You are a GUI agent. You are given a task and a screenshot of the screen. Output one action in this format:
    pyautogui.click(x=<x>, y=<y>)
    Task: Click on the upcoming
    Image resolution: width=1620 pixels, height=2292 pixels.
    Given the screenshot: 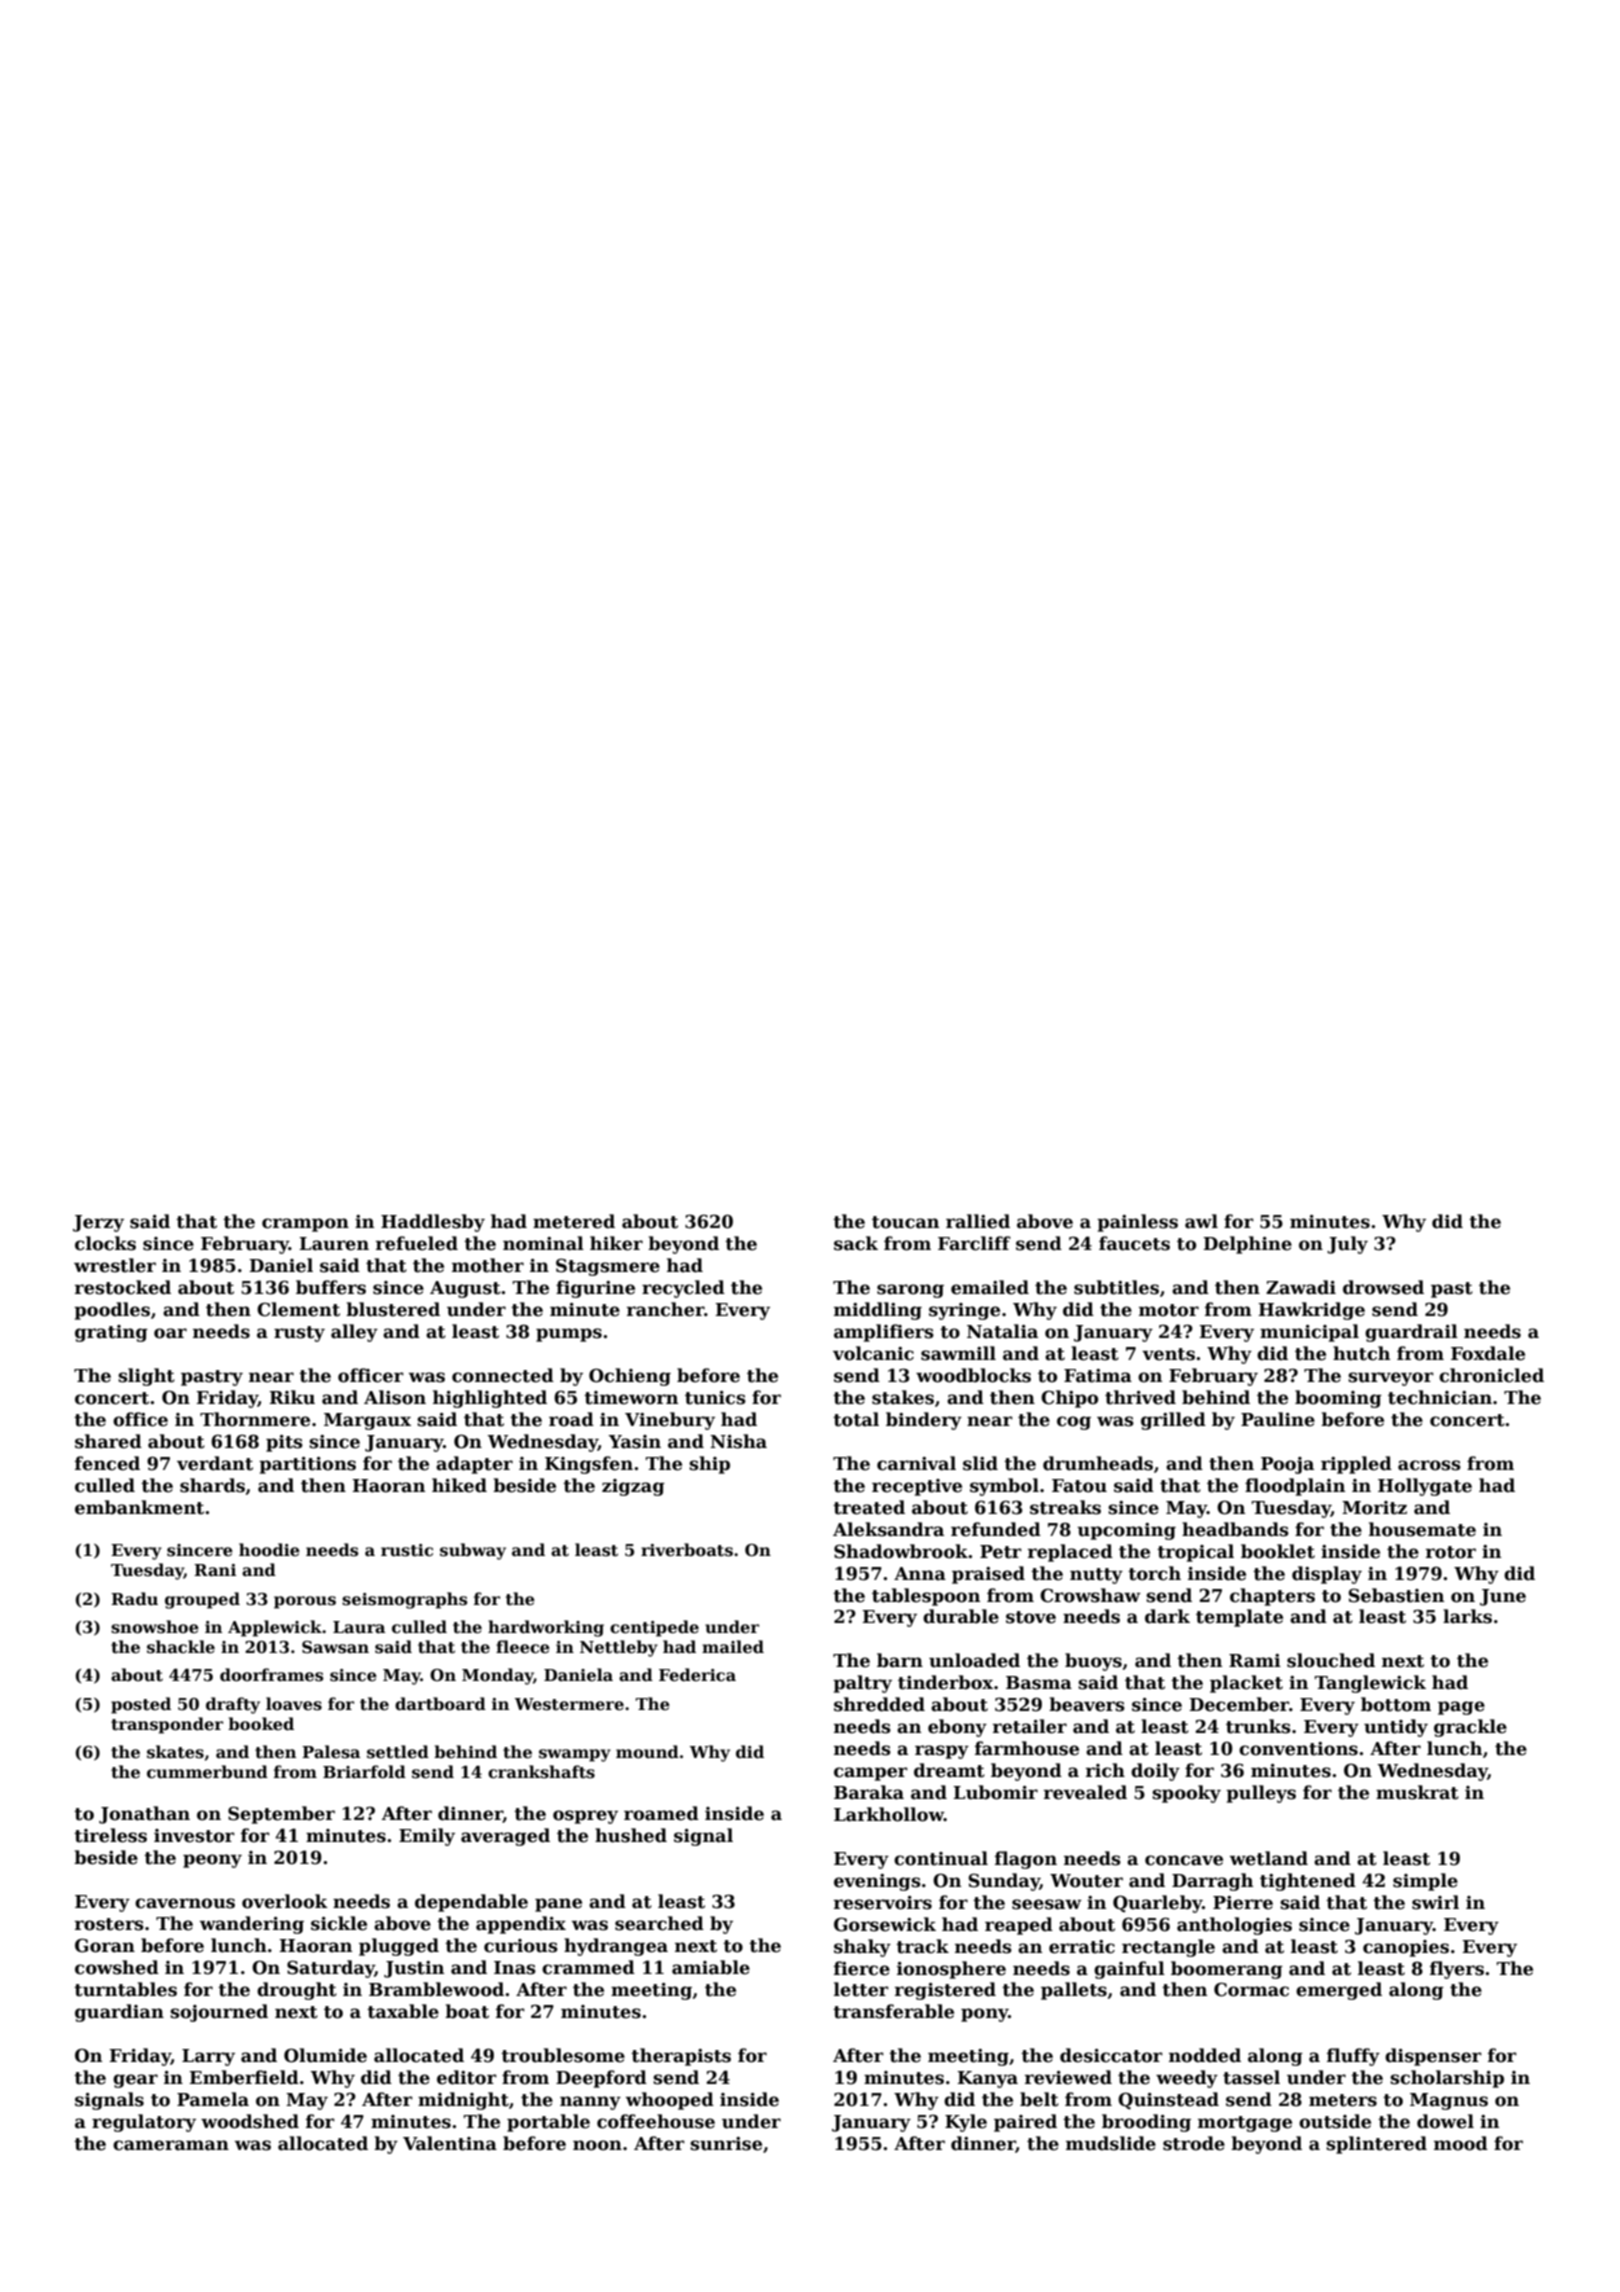 What is the action you would take?
    pyautogui.click(x=1126, y=1531)
